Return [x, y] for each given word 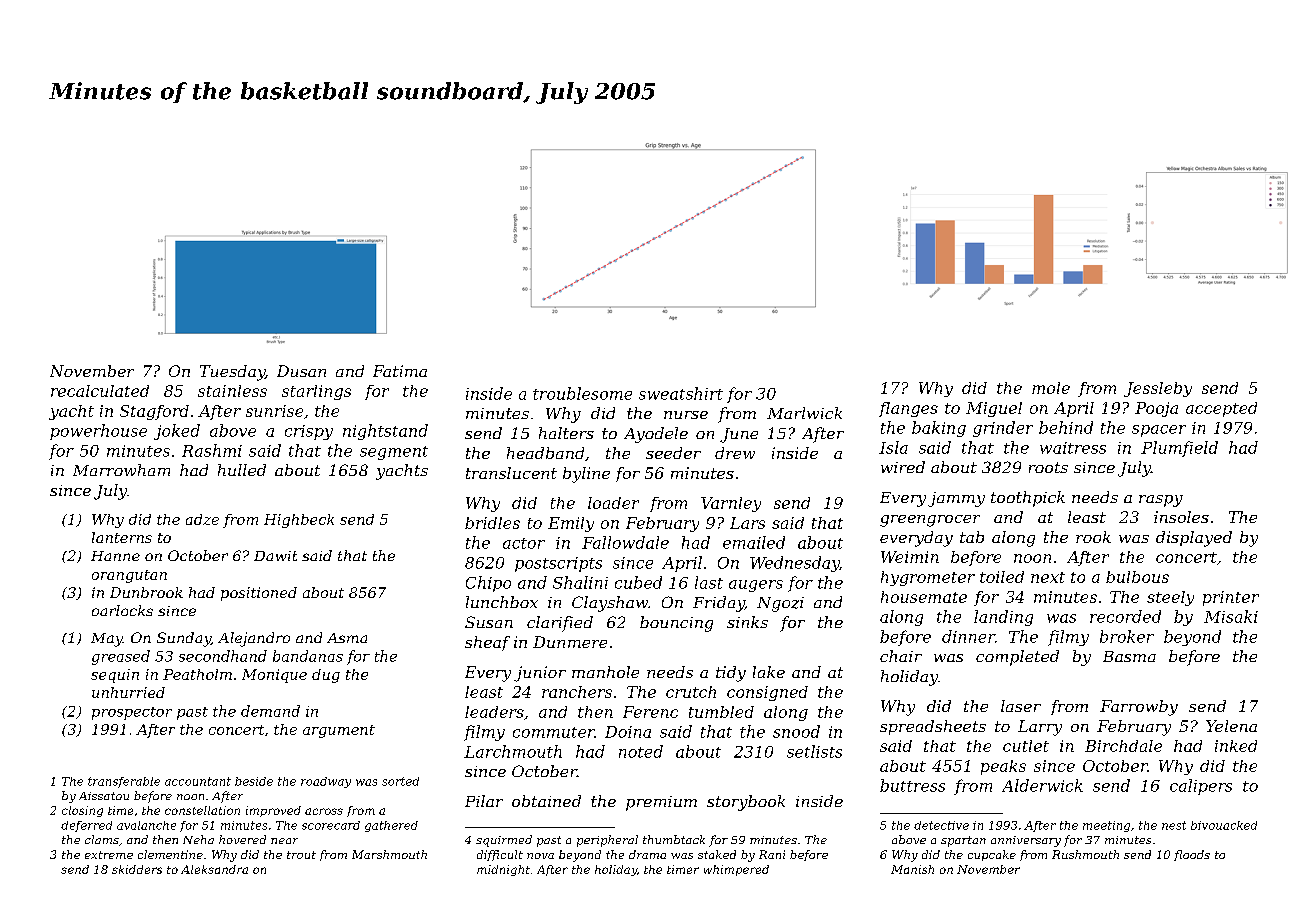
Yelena [1231, 726]
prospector [132, 713]
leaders [494, 712]
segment [394, 453]
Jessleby [1158, 389]
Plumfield [1179, 449]
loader [613, 503]
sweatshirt [681, 393]
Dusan [301, 371]
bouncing [676, 624]
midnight [503, 870]
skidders [137, 869]
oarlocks [122, 610]
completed [1017, 658]
